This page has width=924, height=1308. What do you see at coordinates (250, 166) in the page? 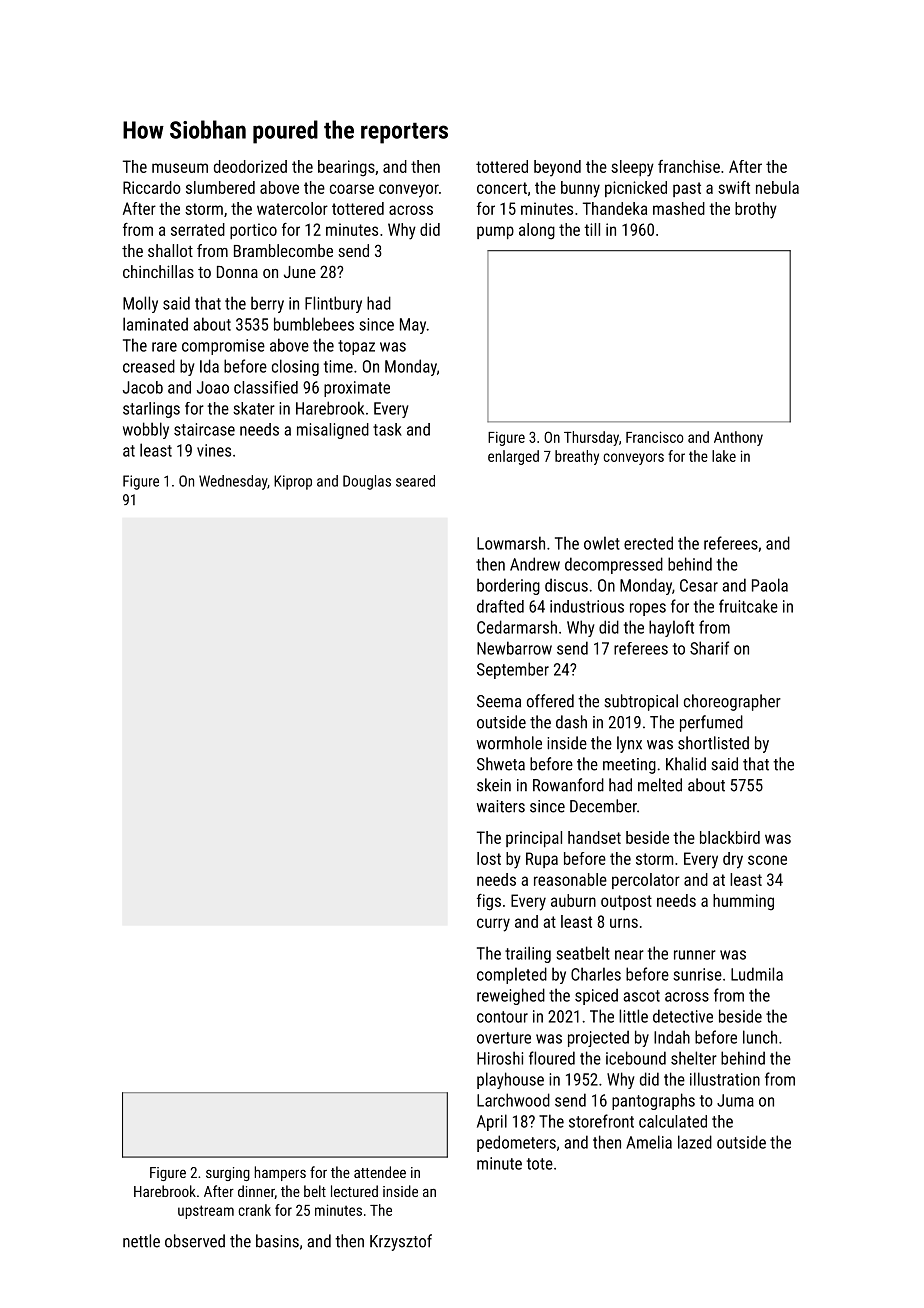
I see `deodorized` at bounding box center [250, 166].
